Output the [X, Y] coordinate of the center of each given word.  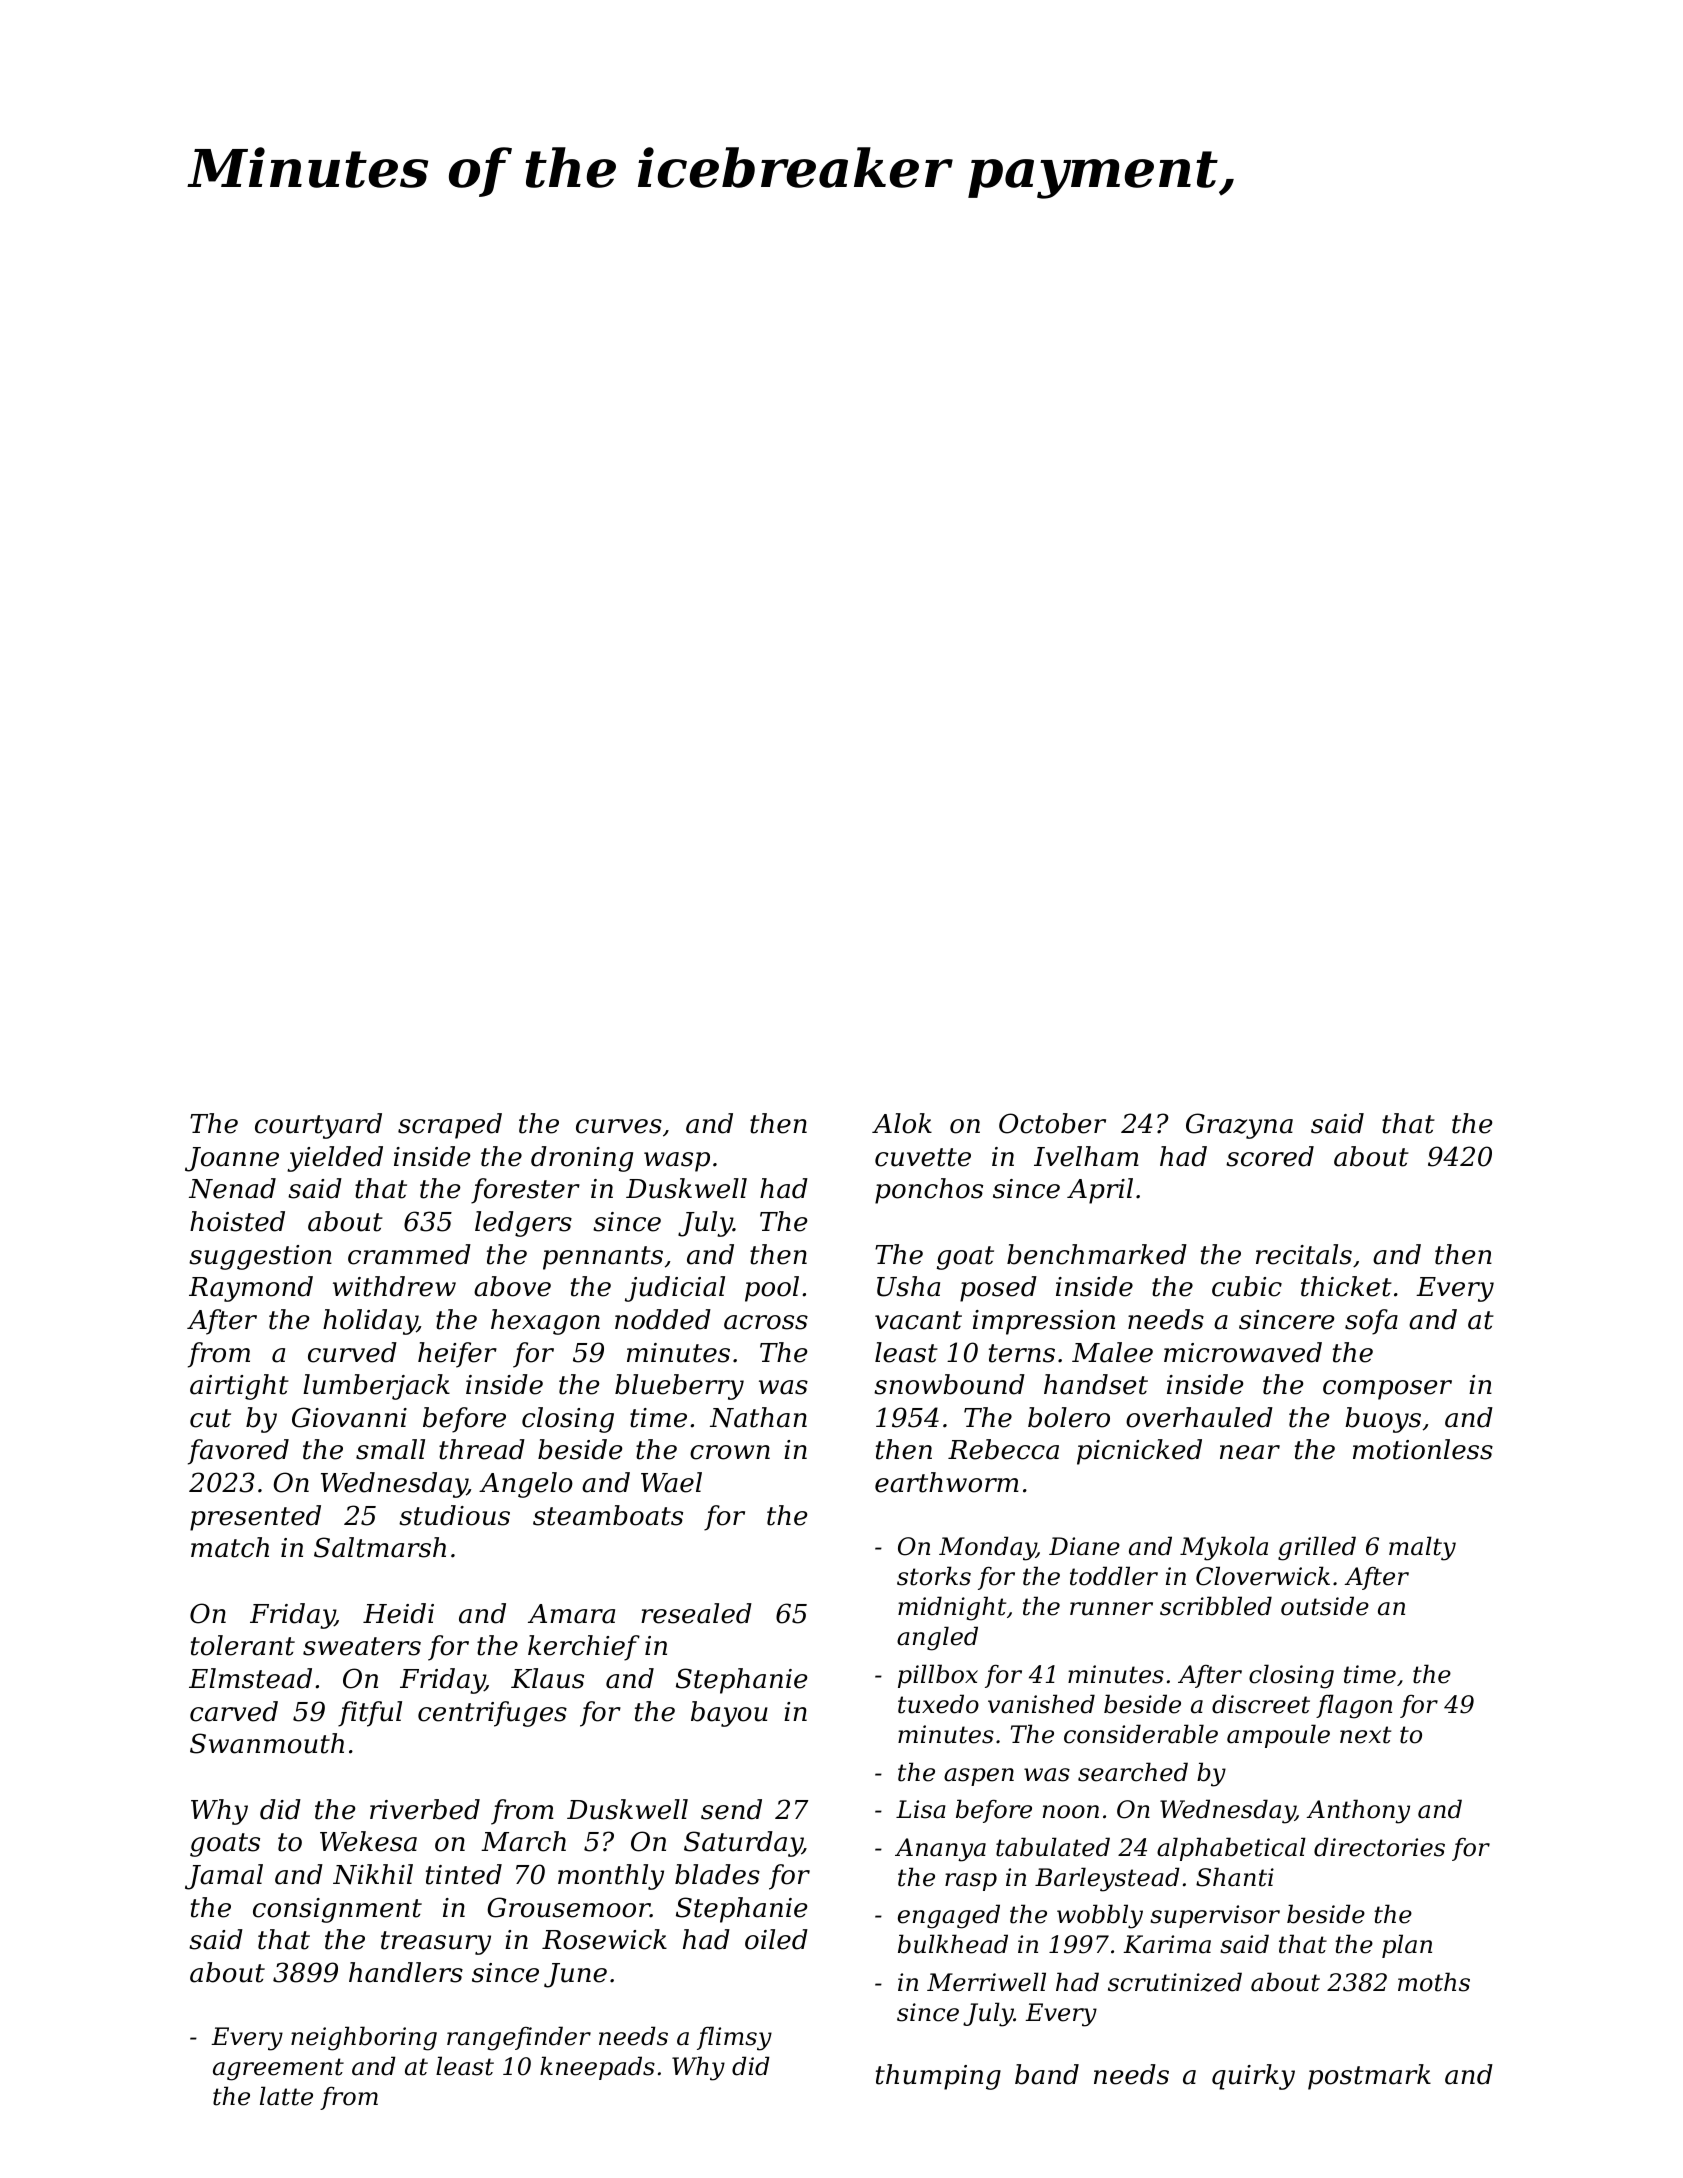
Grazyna [1239, 1126]
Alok [902, 1123]
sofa [1371, 1322]
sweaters [362, 1646]
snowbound [949, 1384]
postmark [1369, 2077]
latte [286, 2096]
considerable [1141, 1734]
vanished [1041, 1704]
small [390, 1449]
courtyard [318, 1126]
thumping [938, 2077]
